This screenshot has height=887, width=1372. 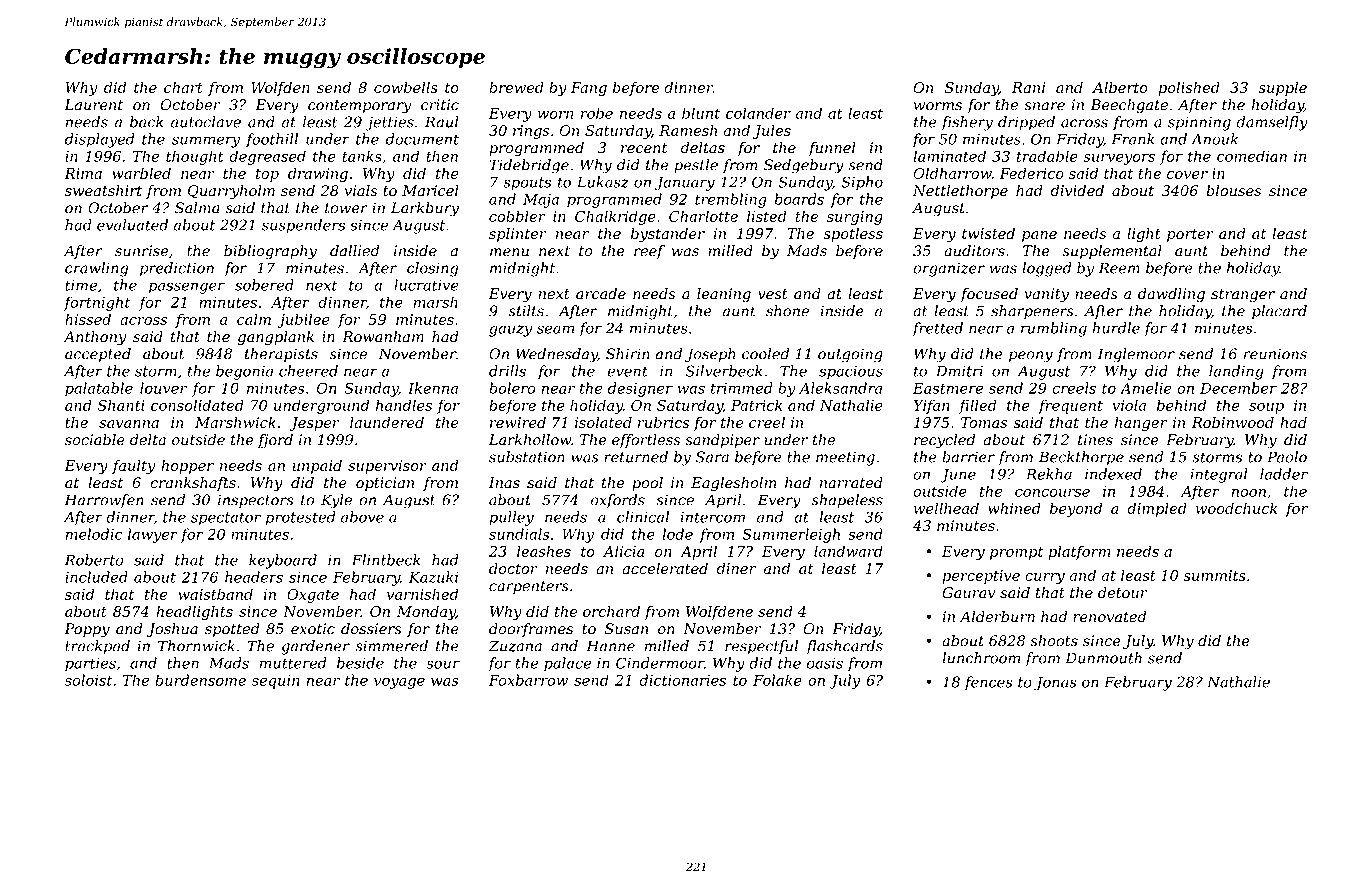 I want to click on chart, so click(x=183, y=87).
